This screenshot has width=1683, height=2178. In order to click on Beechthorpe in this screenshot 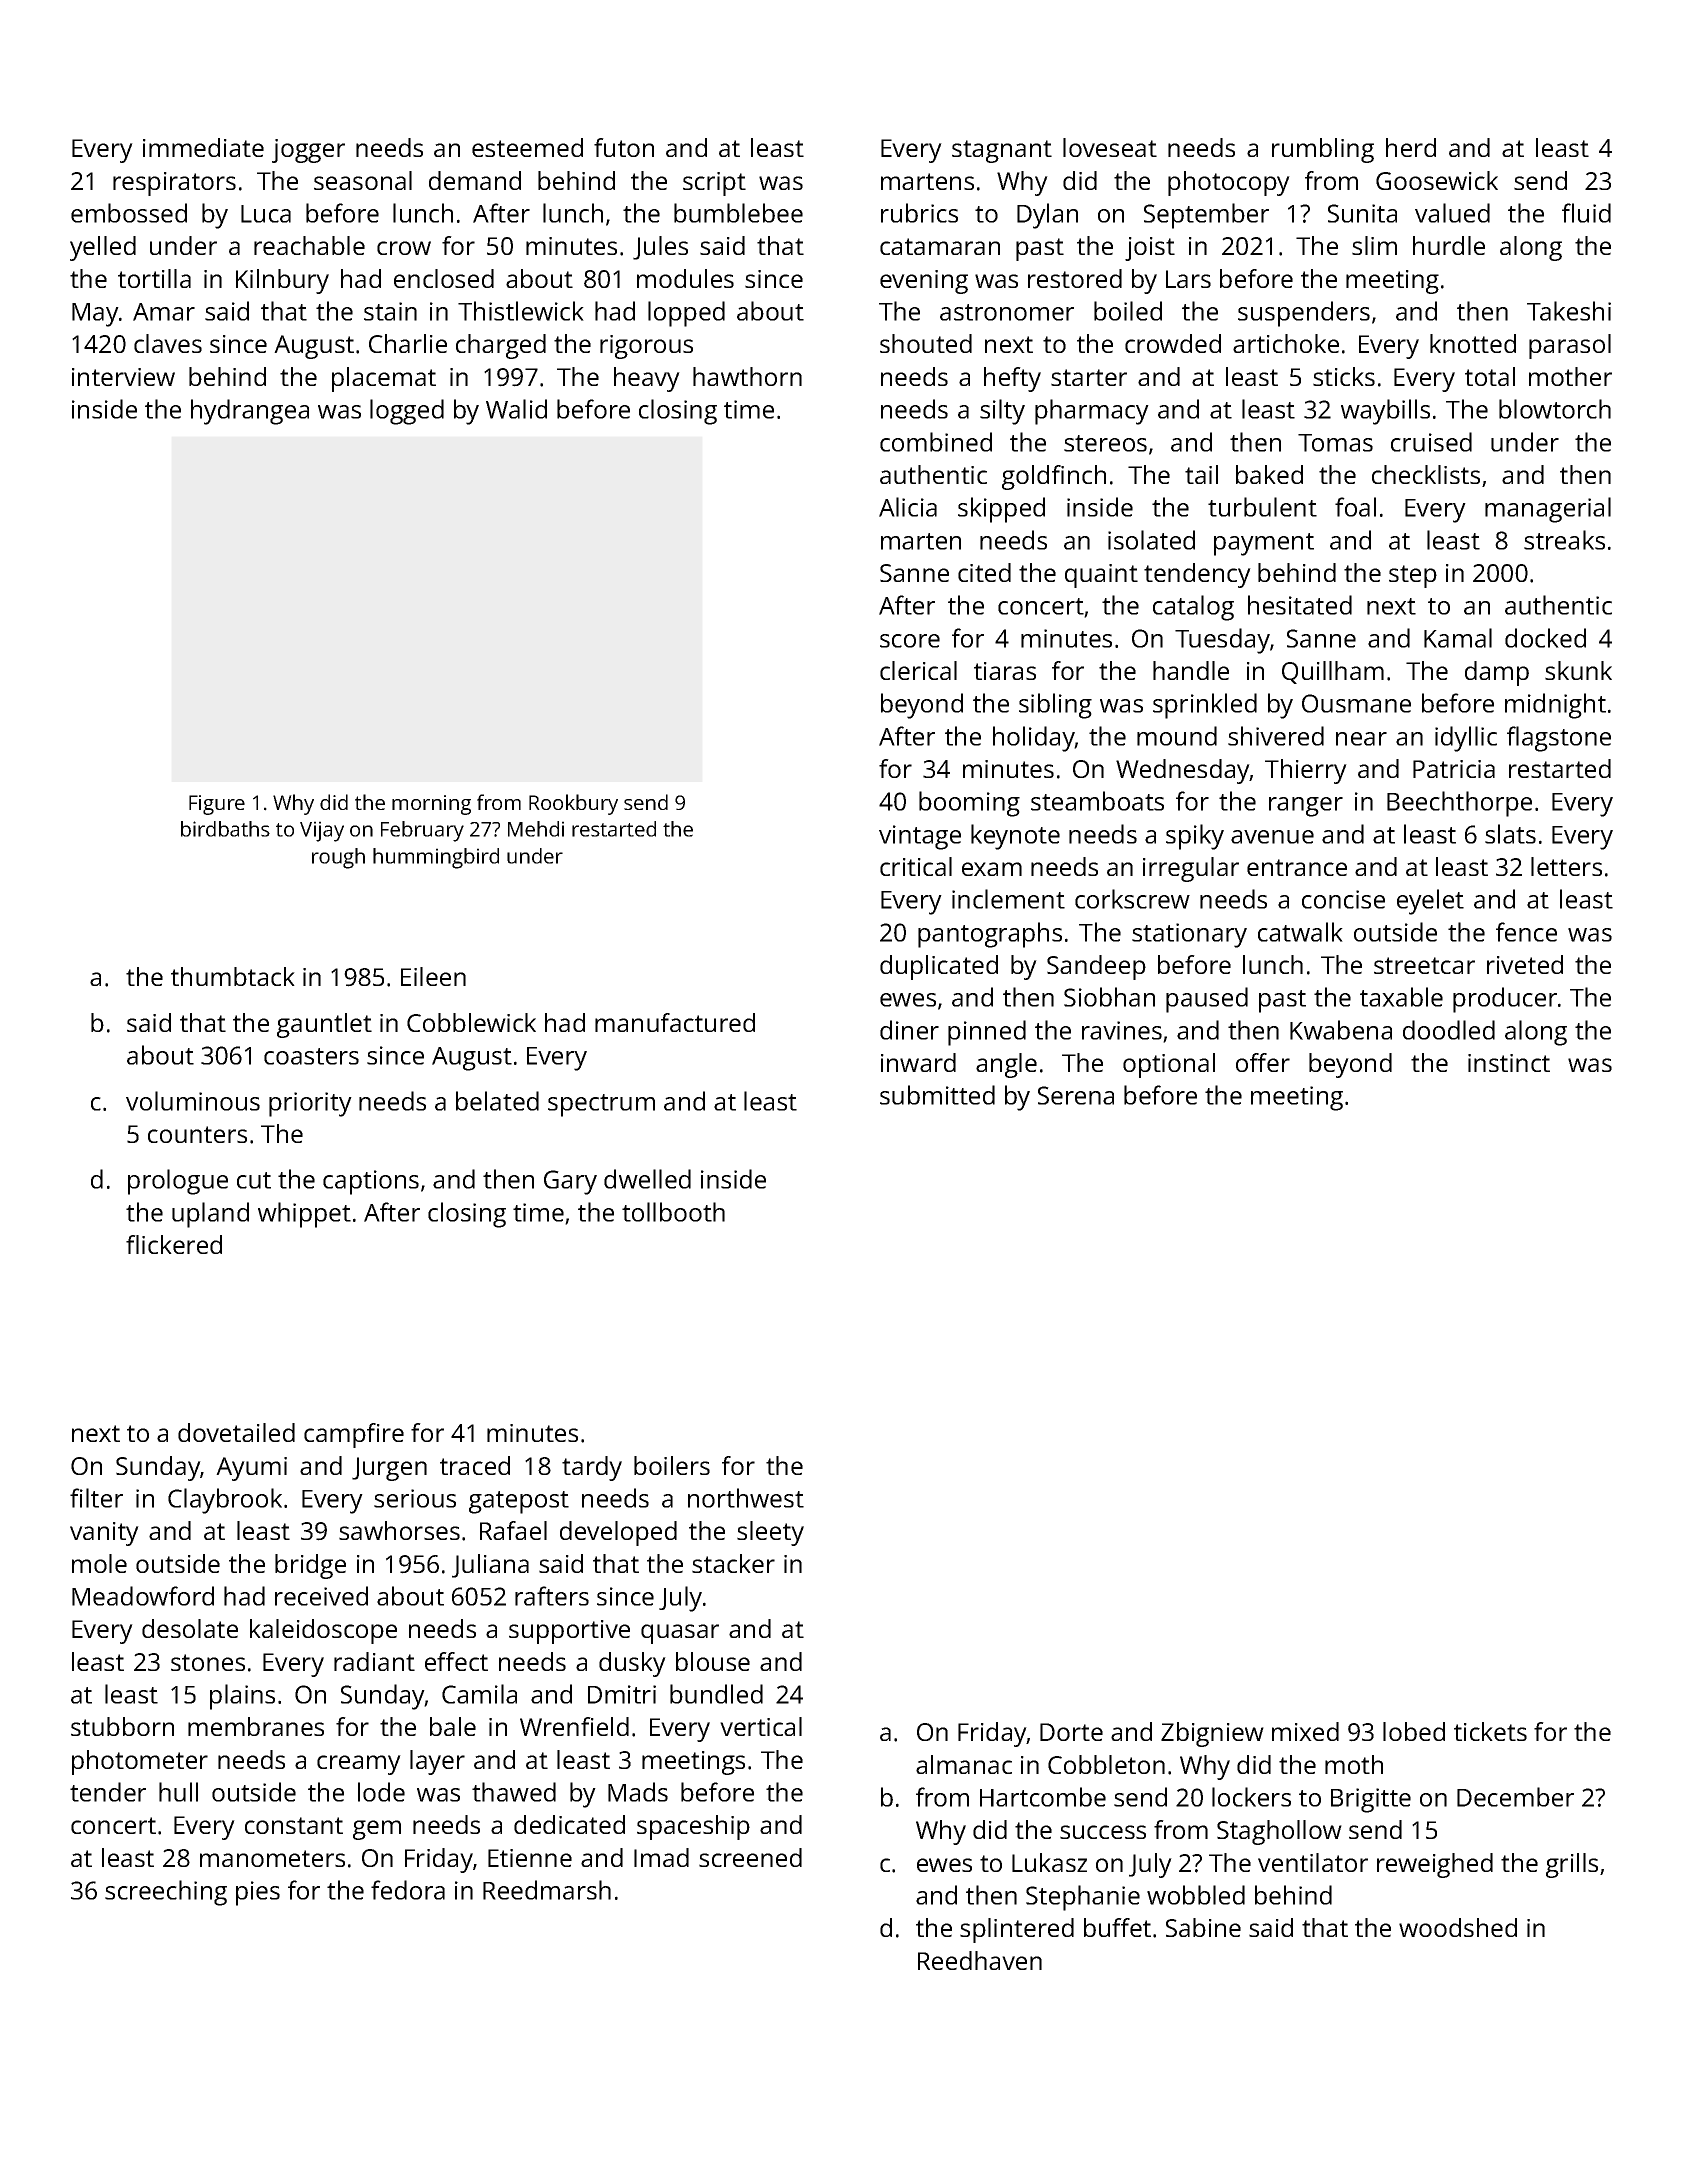, I will do `click(1459, 804)`.
